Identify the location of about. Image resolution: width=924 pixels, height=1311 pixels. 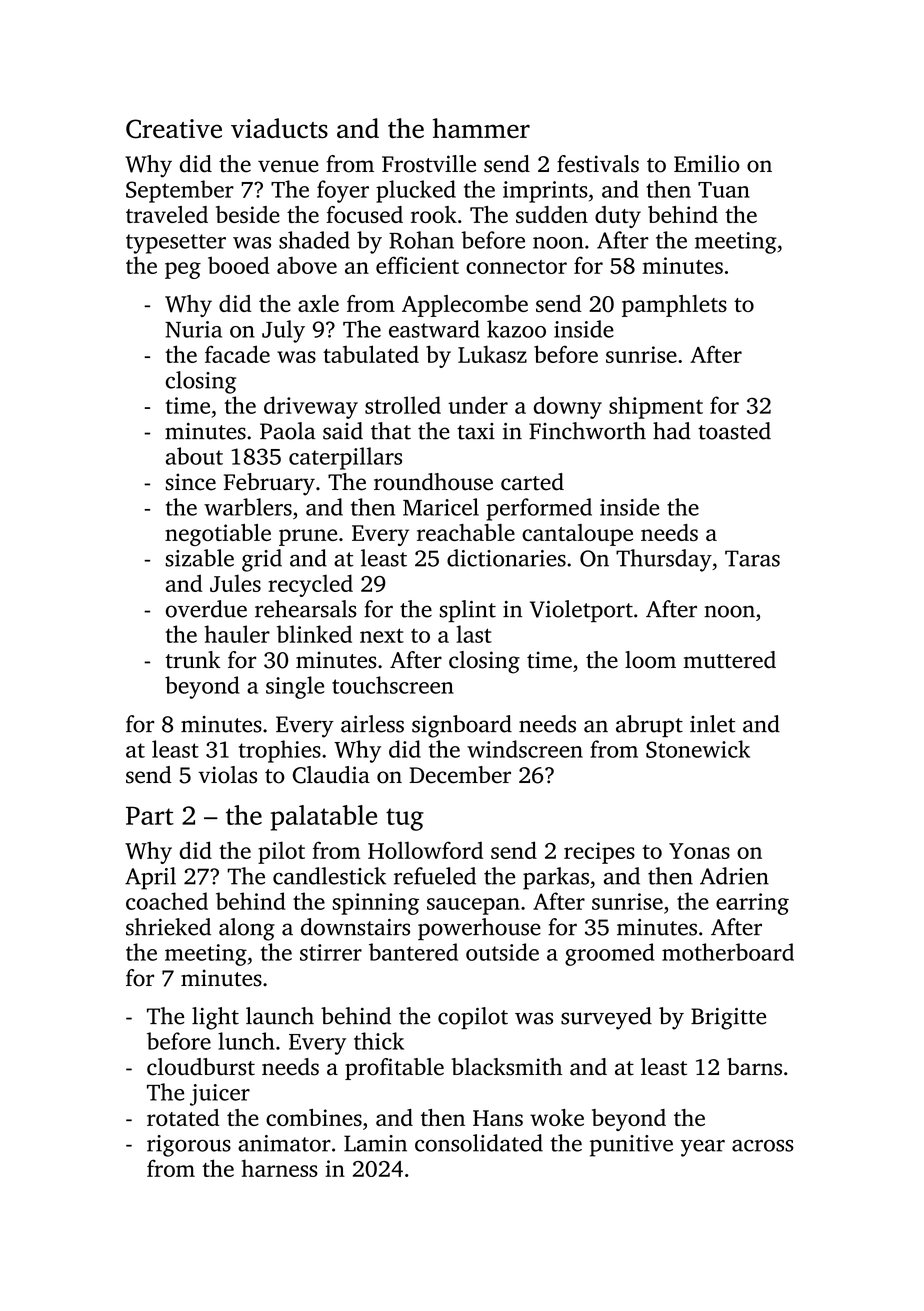
(194, 456).
